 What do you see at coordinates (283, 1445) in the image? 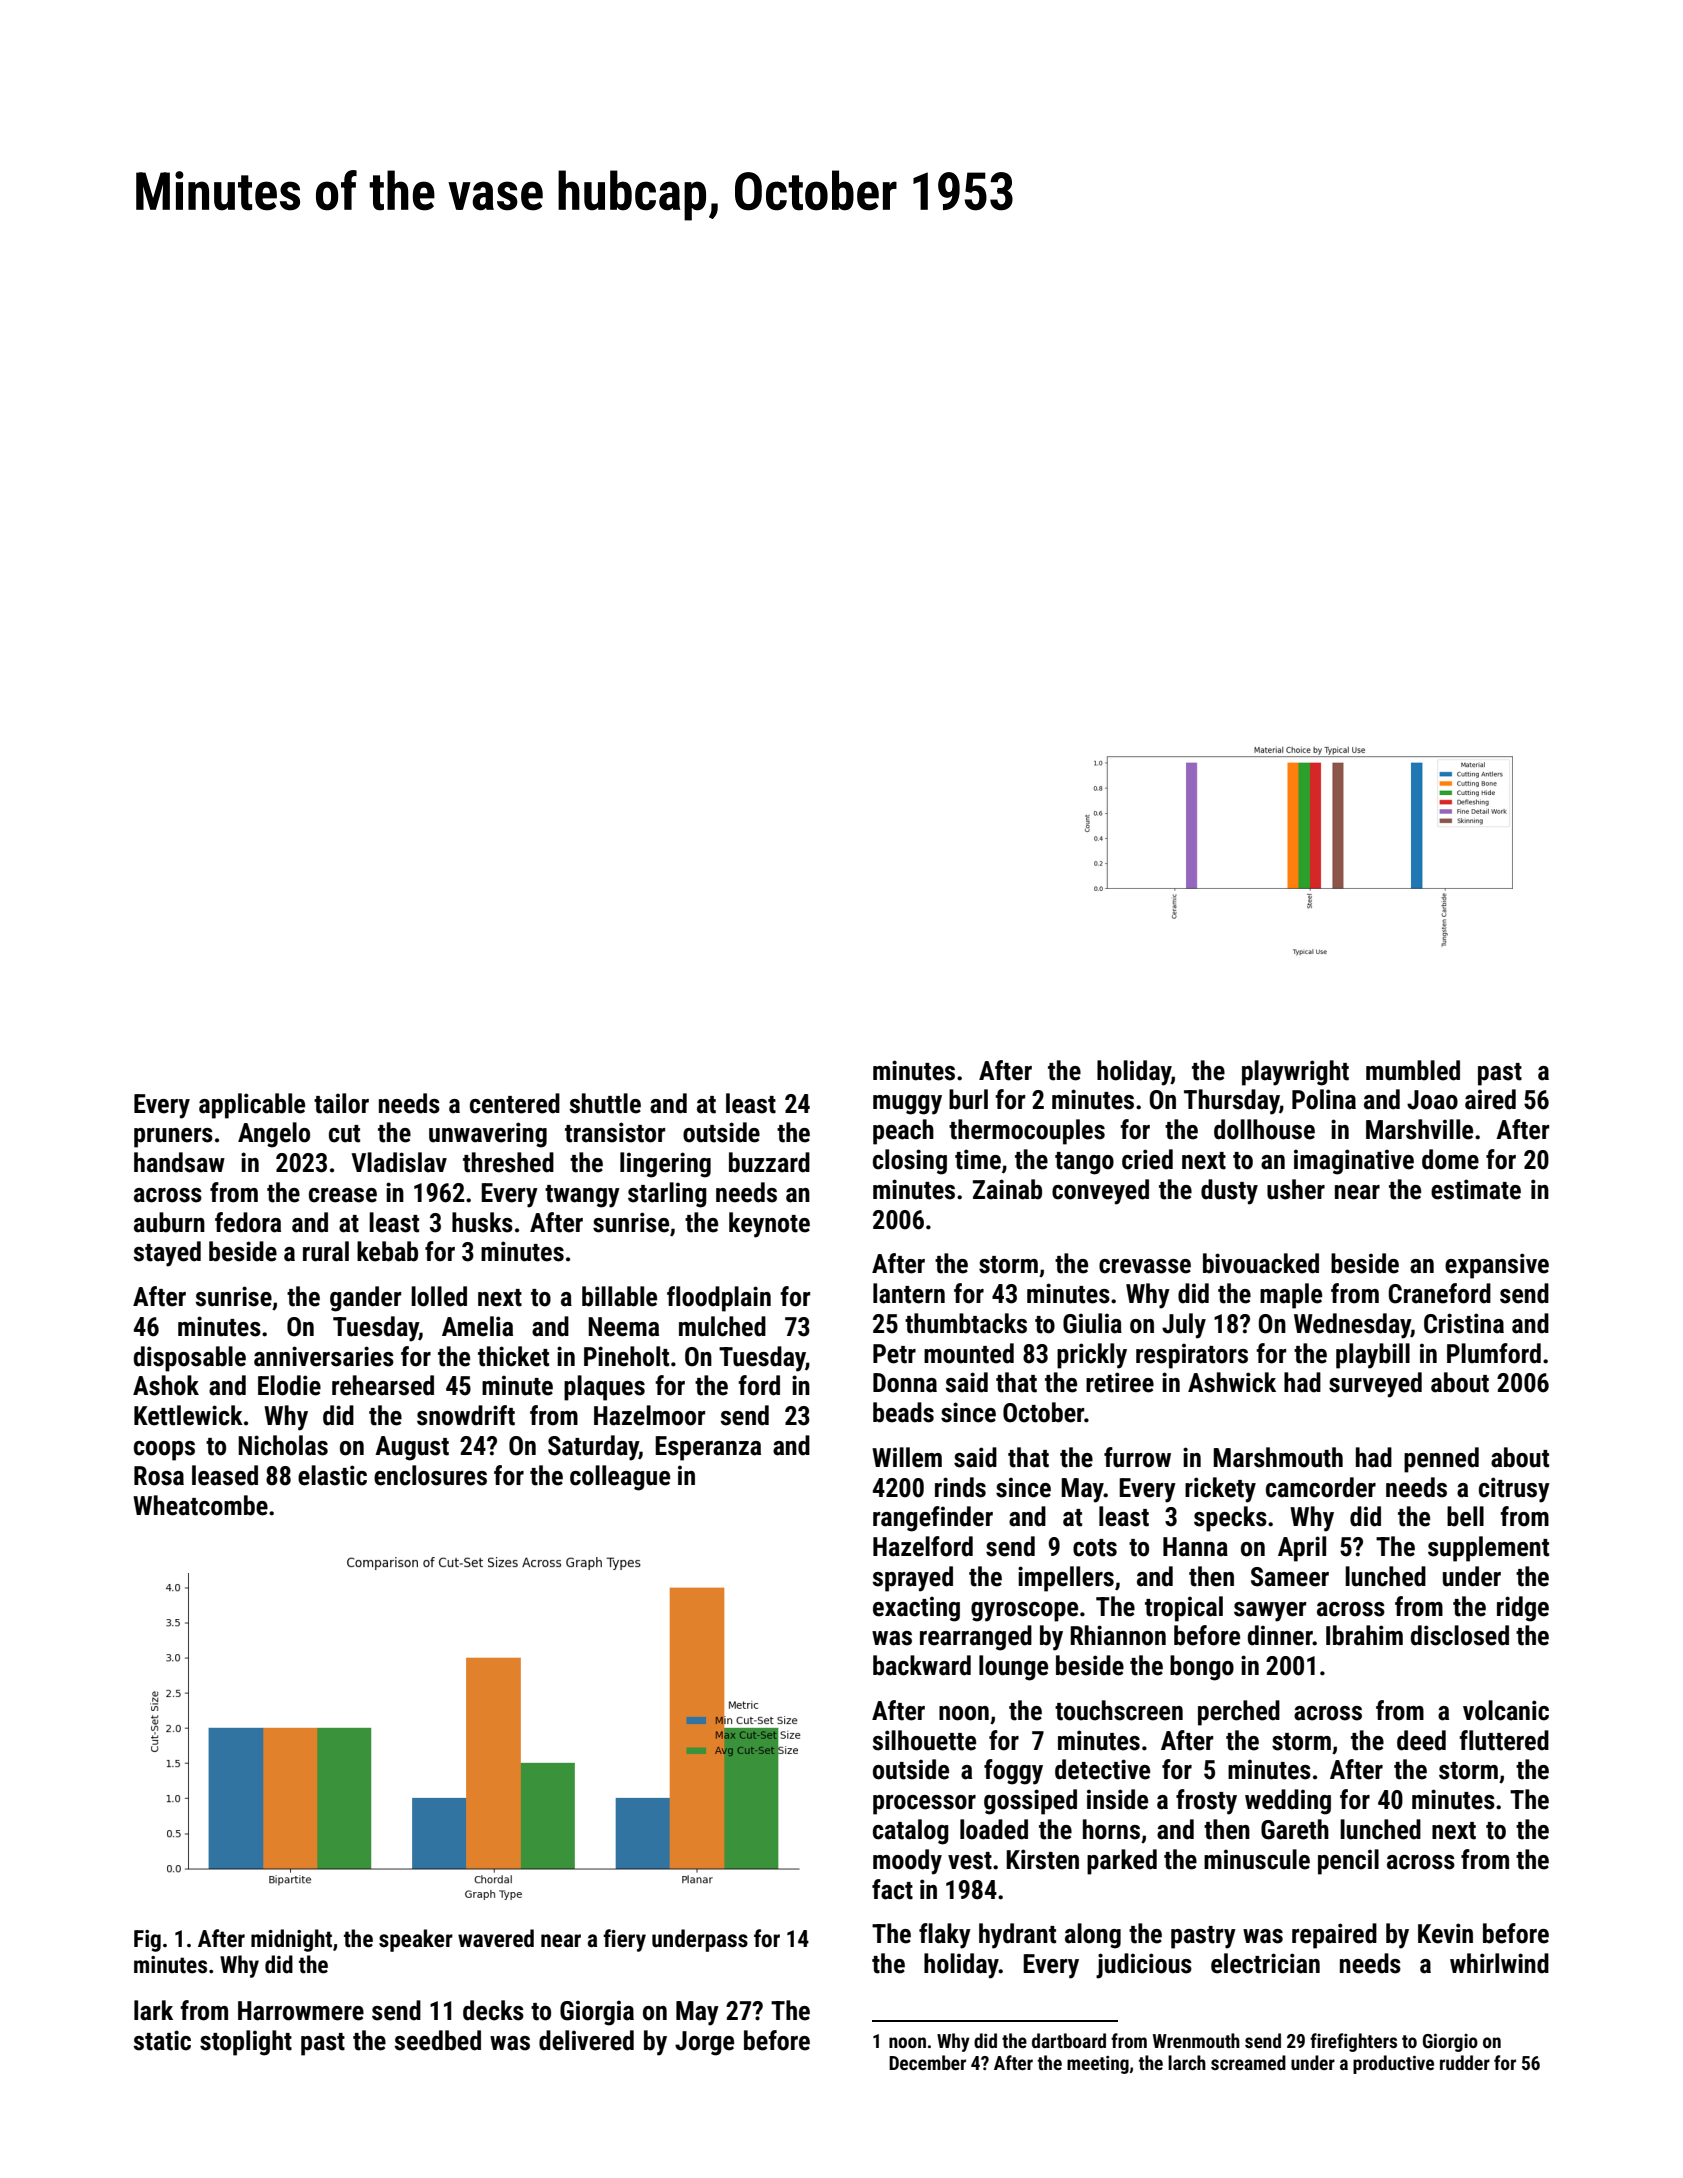
I see `Nicholas` at bounding box center [283, 1445].
